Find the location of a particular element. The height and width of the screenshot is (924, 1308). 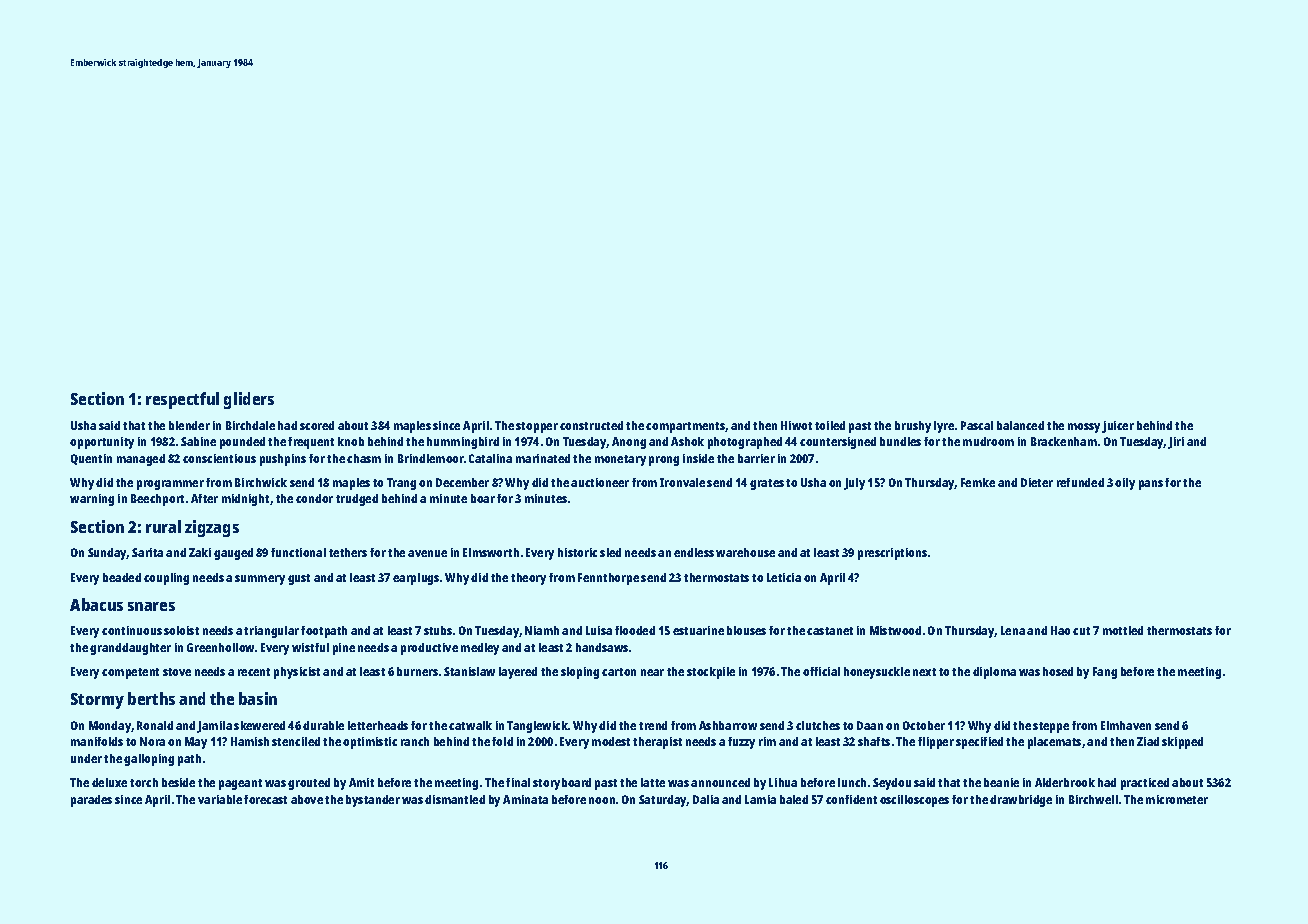

Hiwot is located at coordinates (796, 425).
